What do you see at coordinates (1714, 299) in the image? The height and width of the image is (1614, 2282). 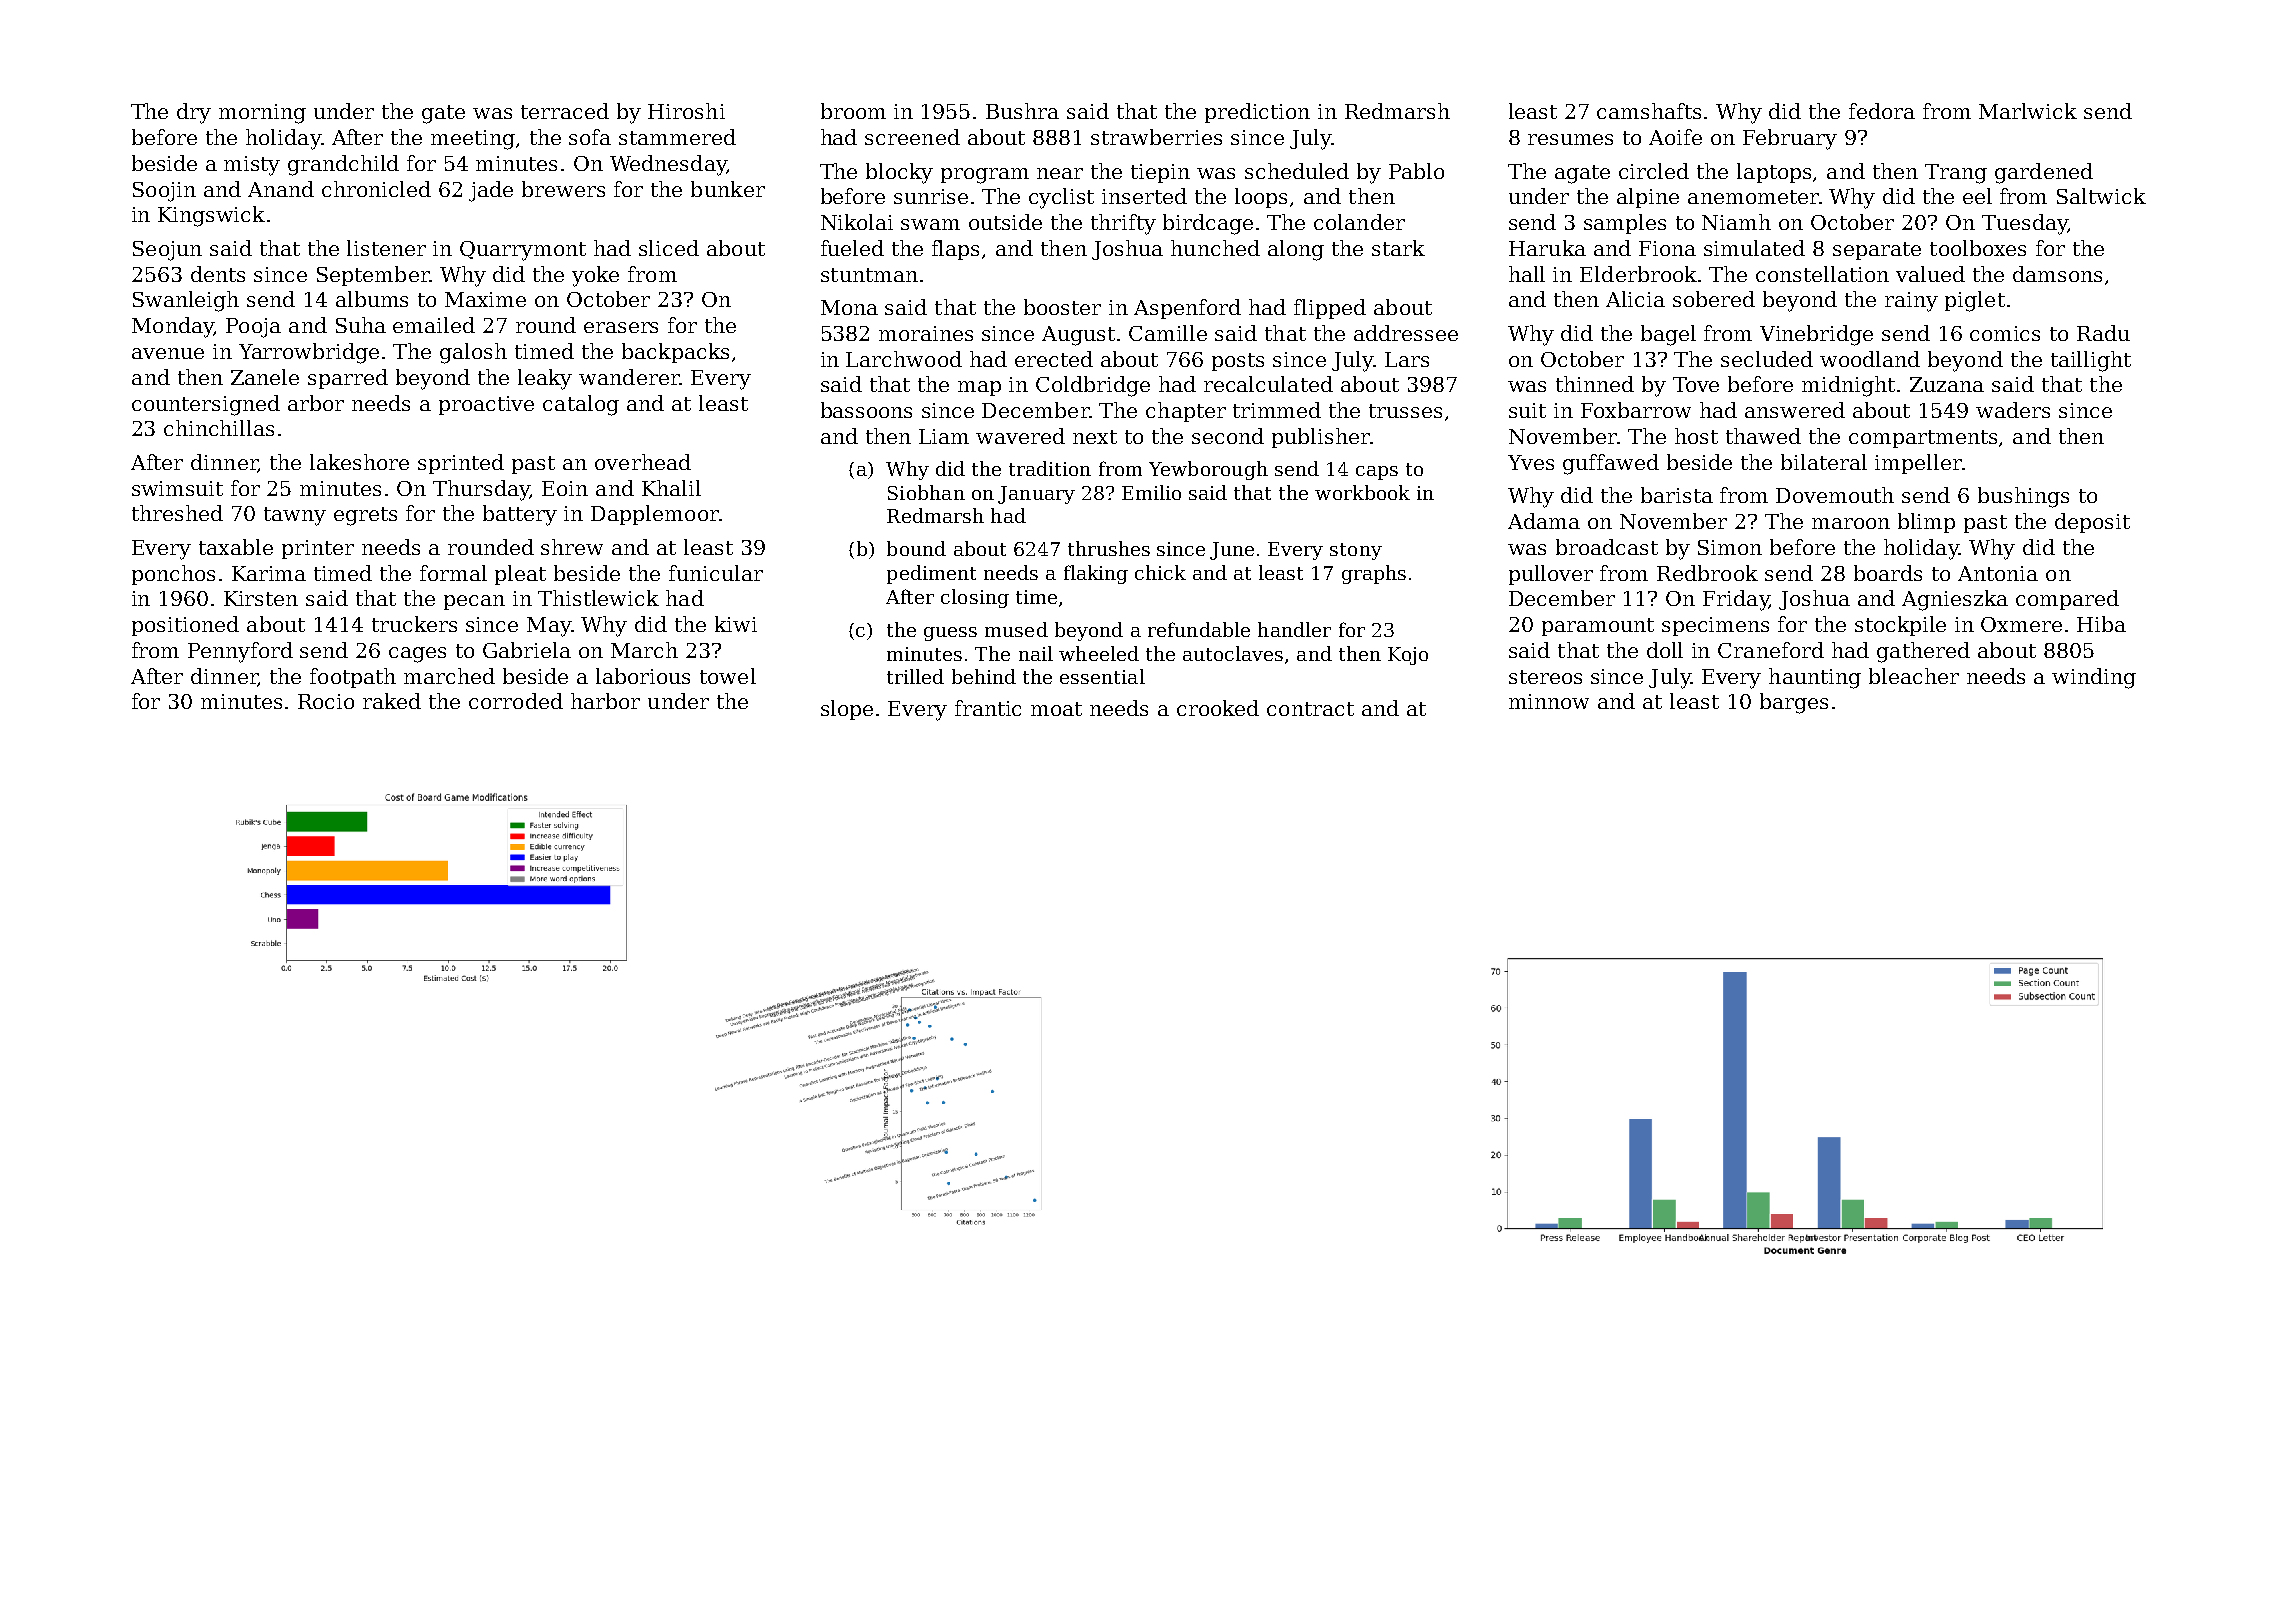 I see `sobered` at bounding box center [1714, 299].
